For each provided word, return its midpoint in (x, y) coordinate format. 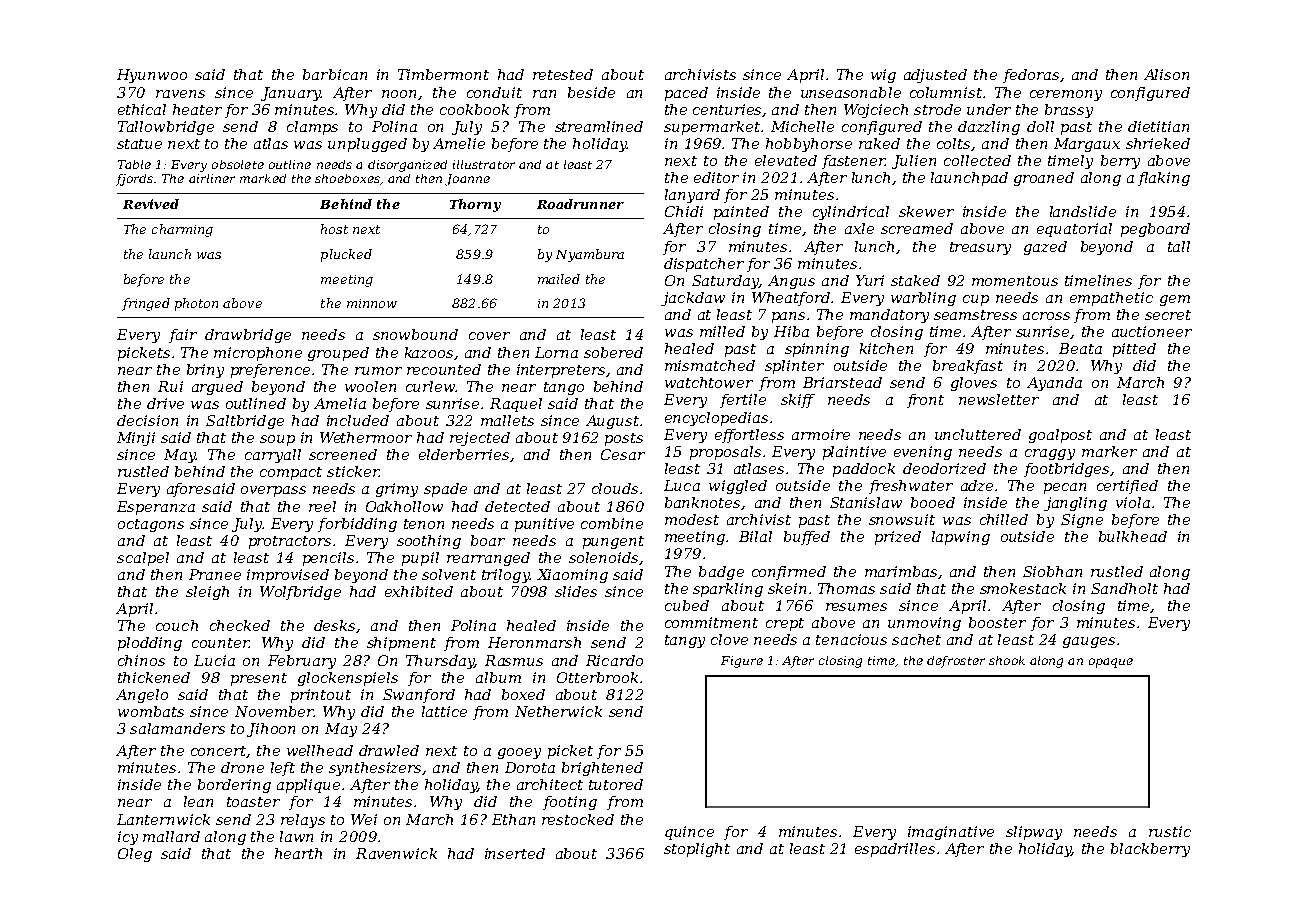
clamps (312, 128)
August (612, 422)
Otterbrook (597, 677)
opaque (1111, 663)
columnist (946, 92)
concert (219, 752)
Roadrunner (580, 204)
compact (291, 473)
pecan (1065, 488)
